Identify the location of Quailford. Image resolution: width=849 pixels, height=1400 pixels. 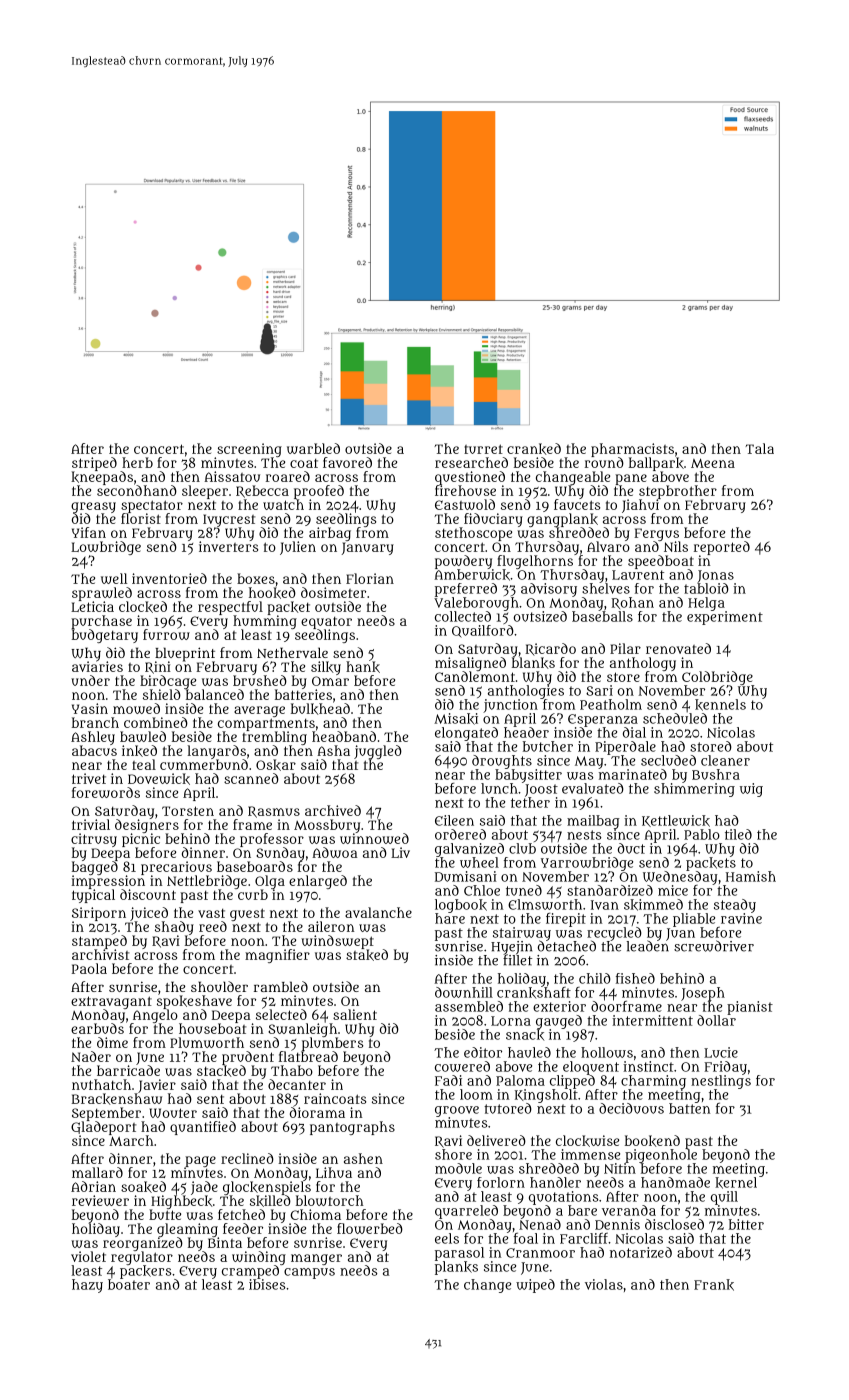
(483, 631).
